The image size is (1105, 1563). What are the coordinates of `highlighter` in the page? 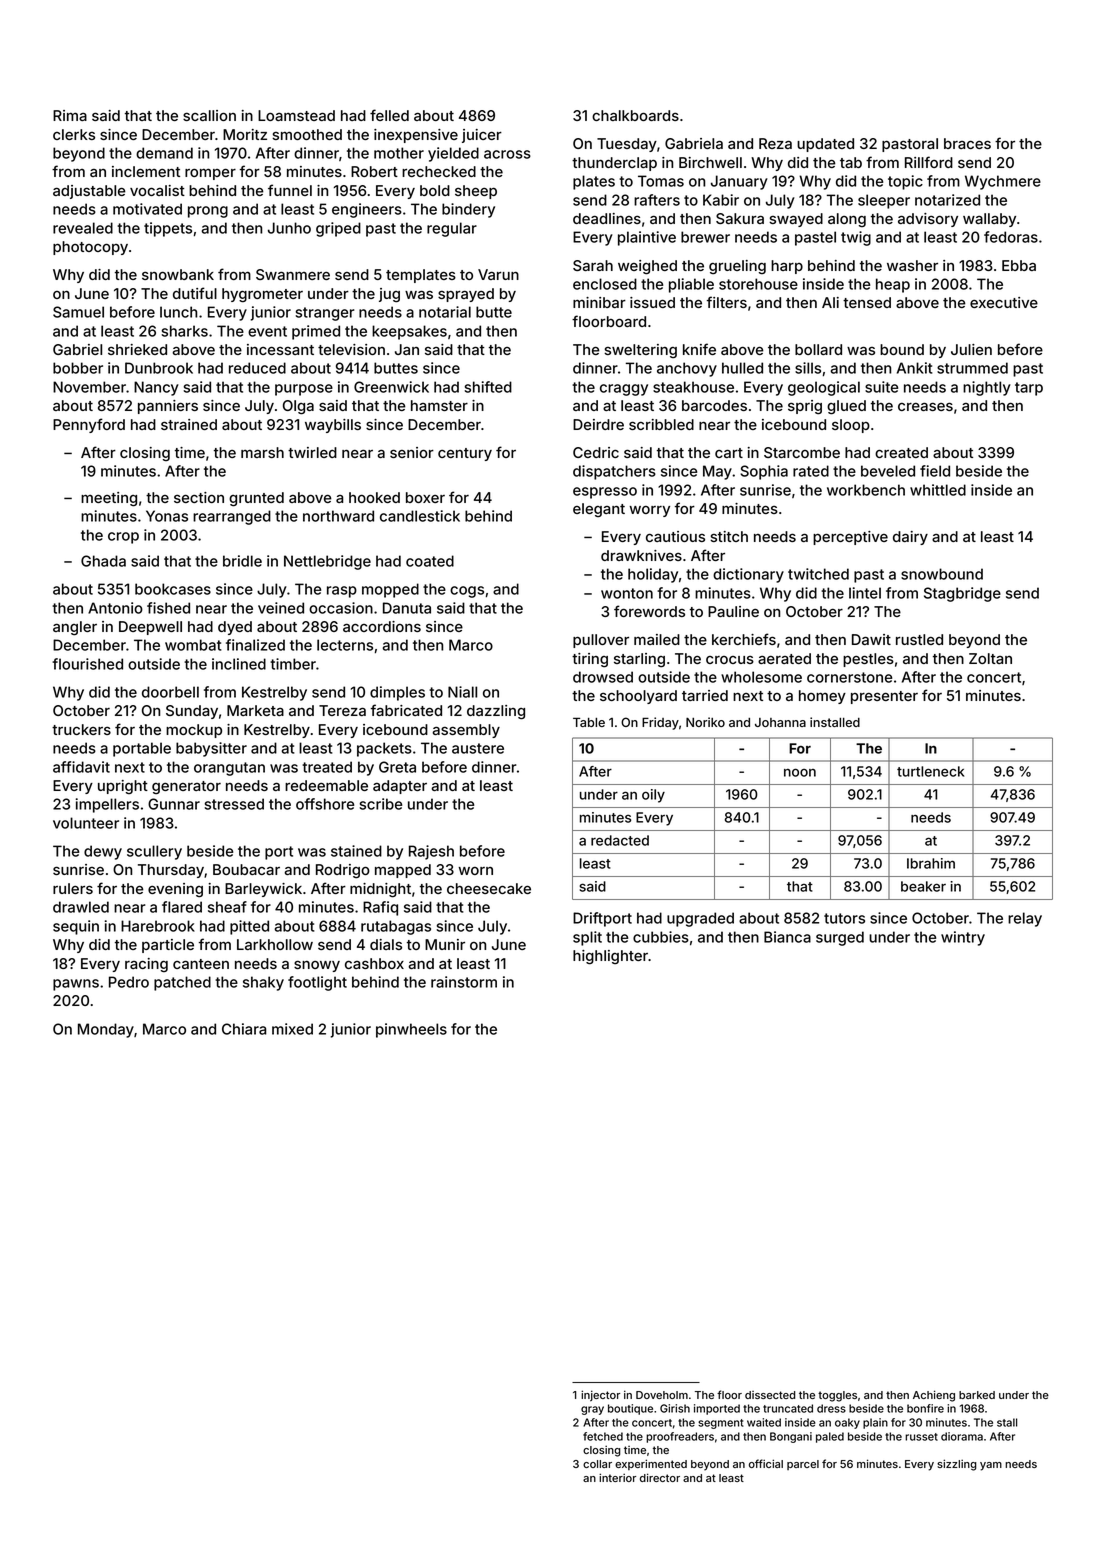 It's located at (610, 957).
